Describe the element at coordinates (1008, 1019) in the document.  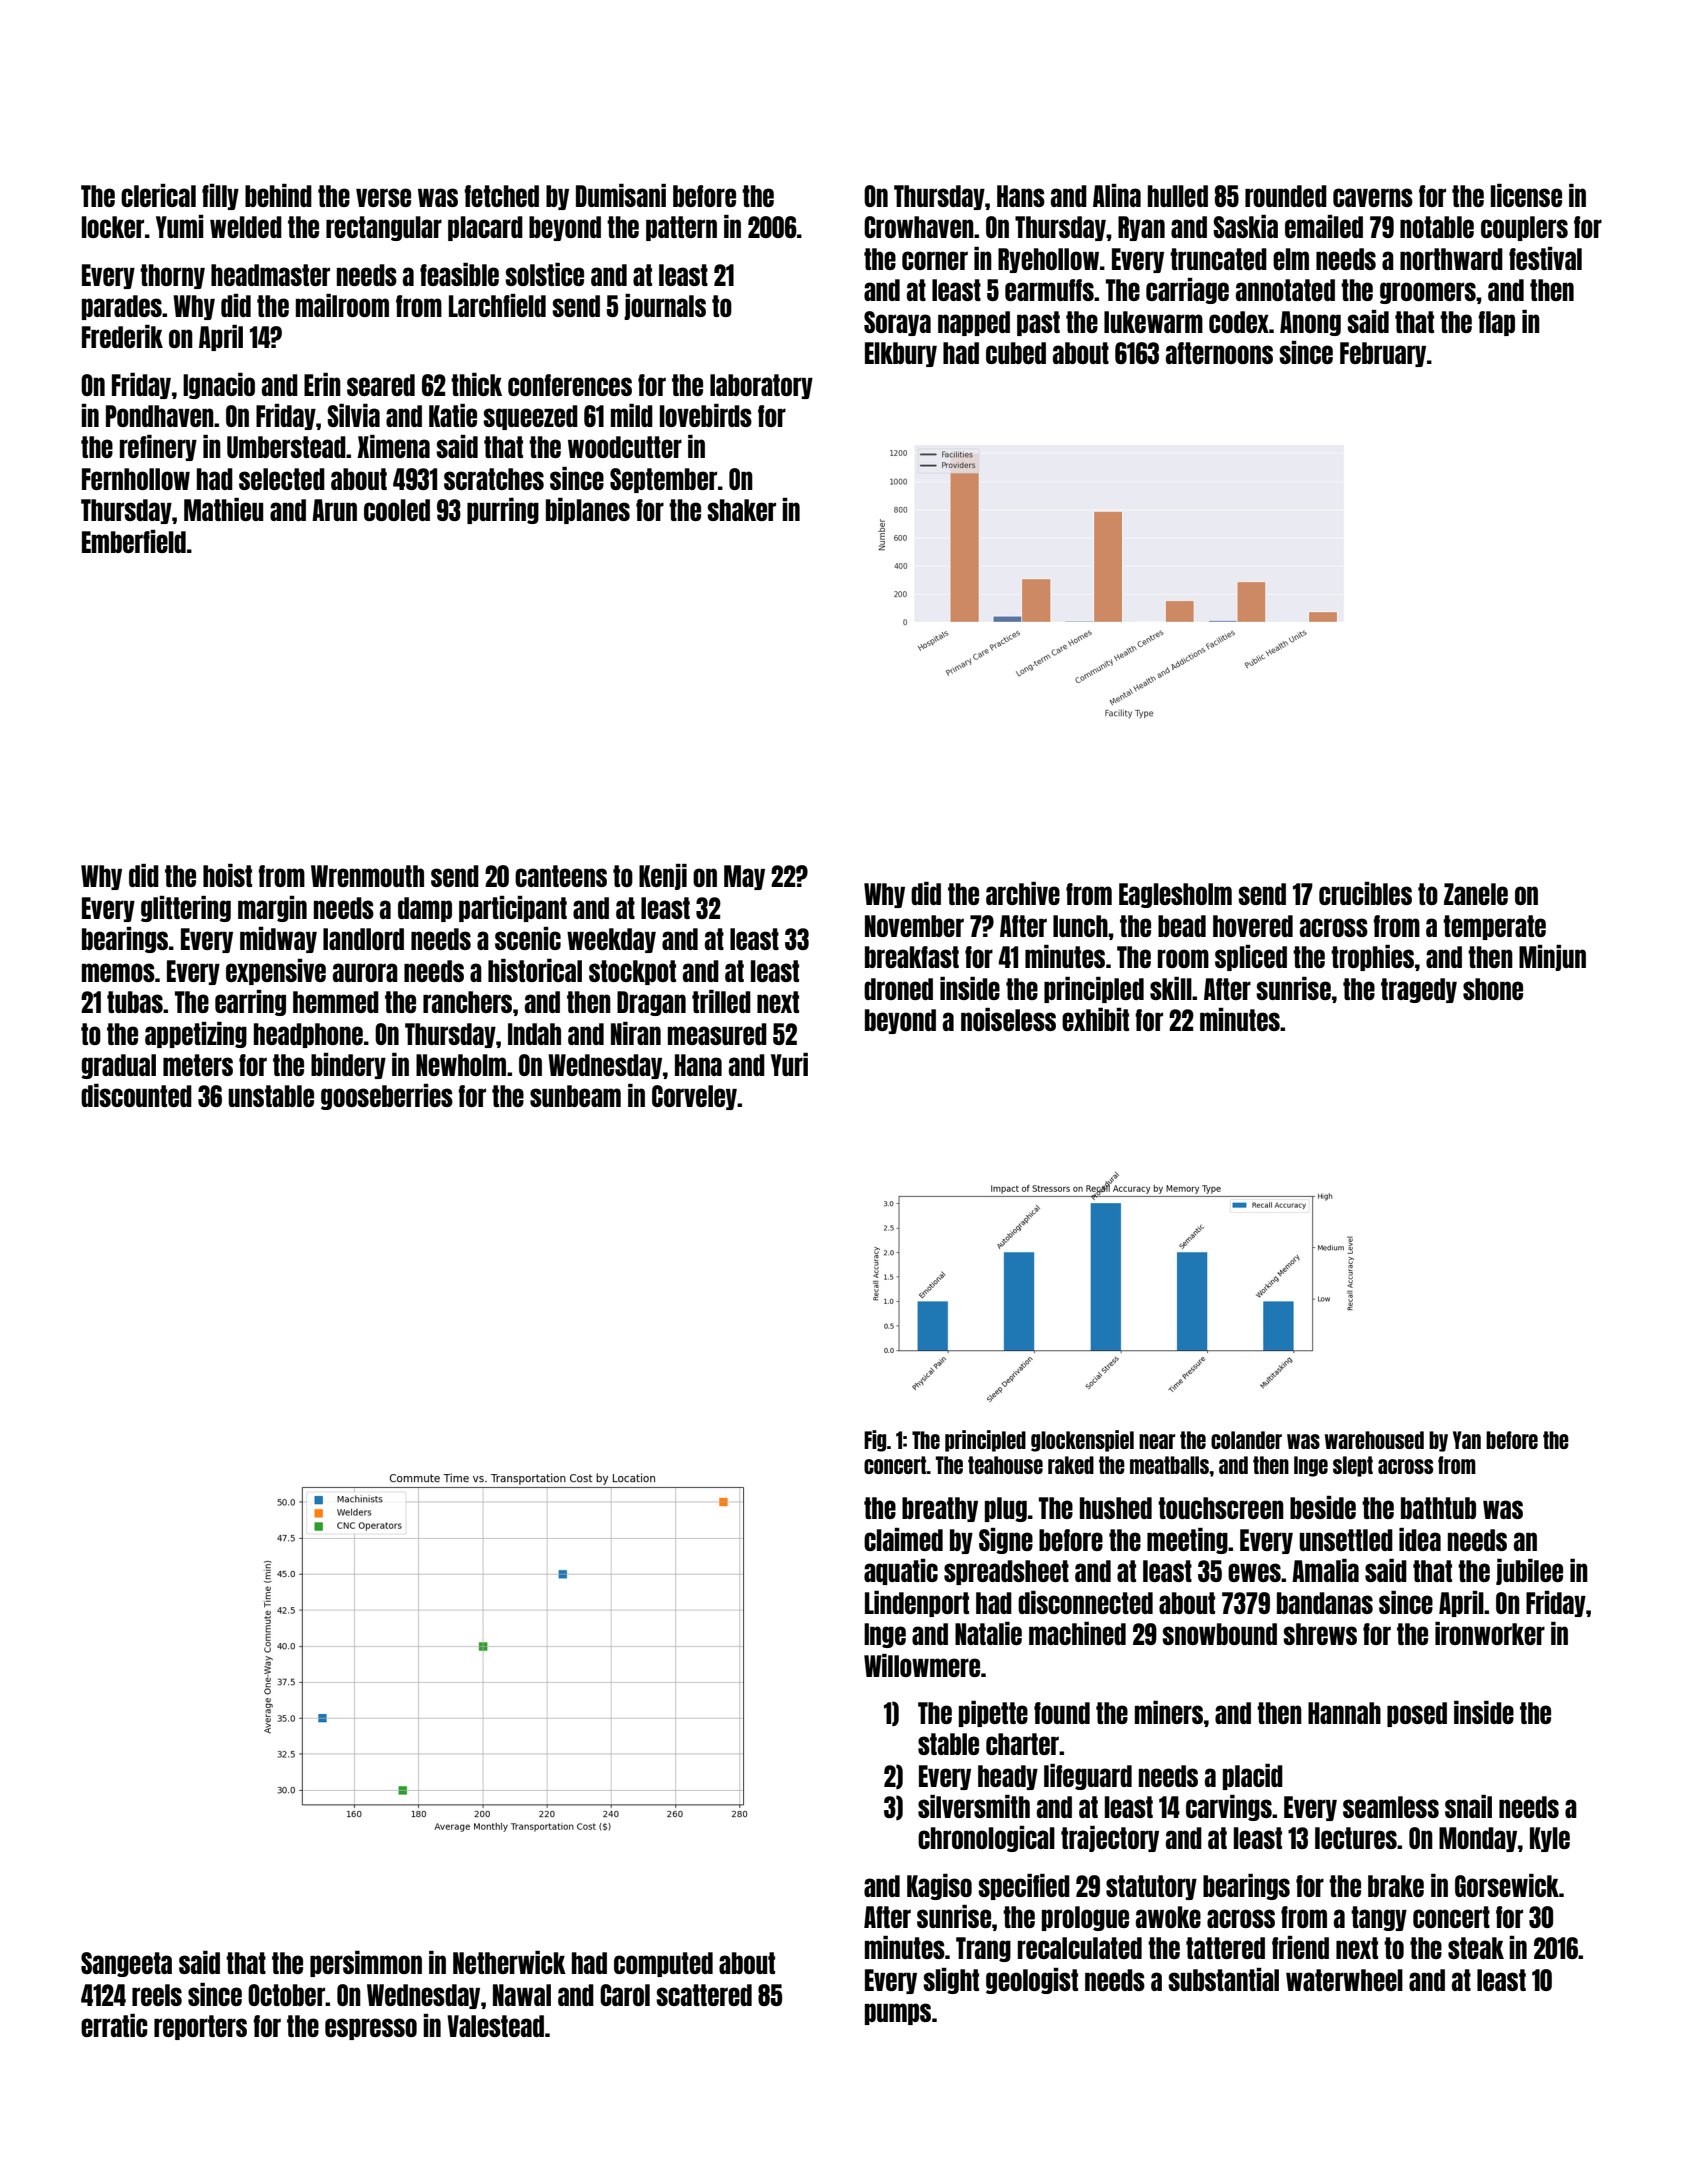
I see `noiseless` at that location.
